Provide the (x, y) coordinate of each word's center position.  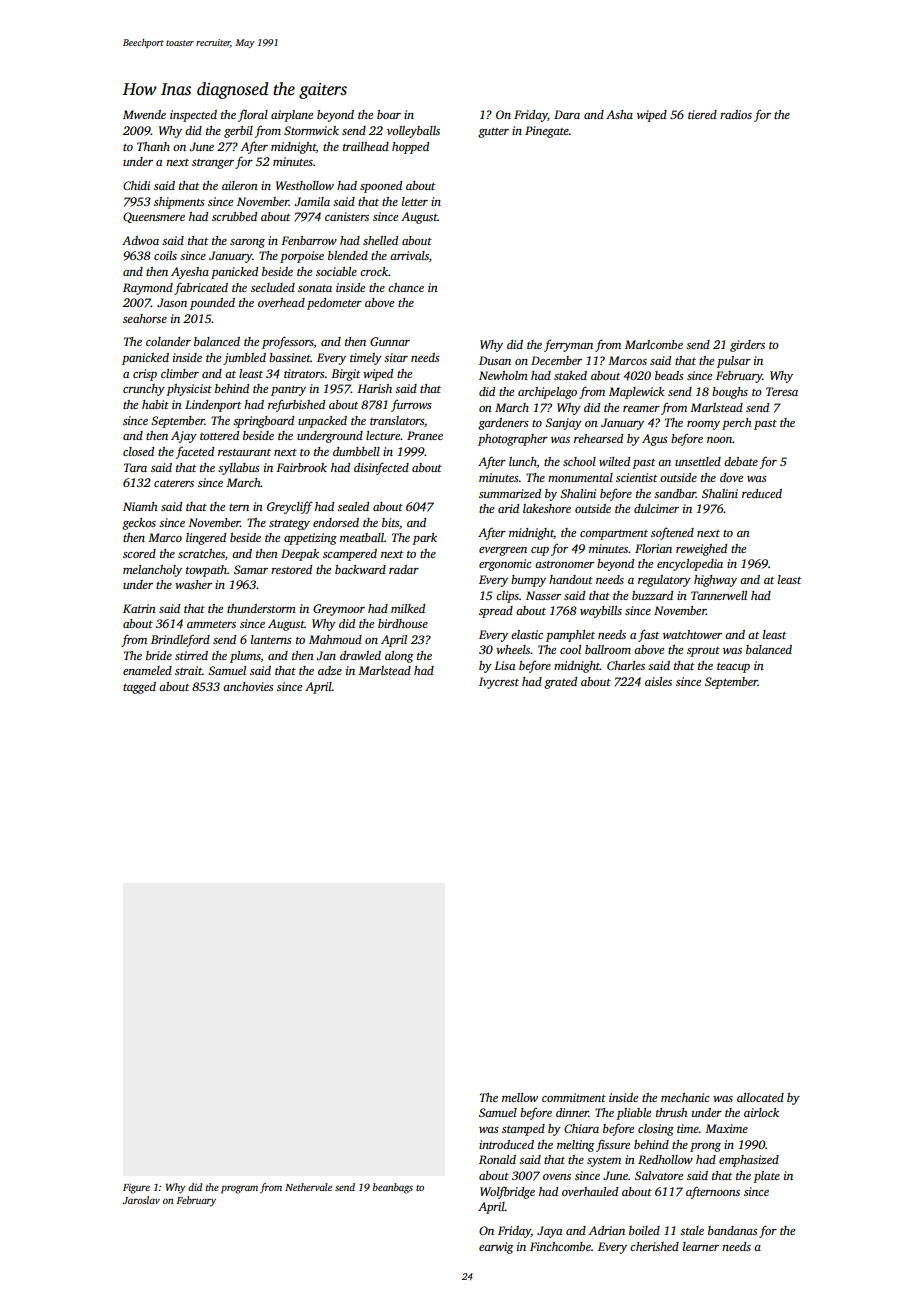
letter (415, 201)
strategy (289, 525)
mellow (520, 1097)
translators (397, 420)
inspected (193, 116)
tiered (702, 114)
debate (741, 461)
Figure (136, 1188)
